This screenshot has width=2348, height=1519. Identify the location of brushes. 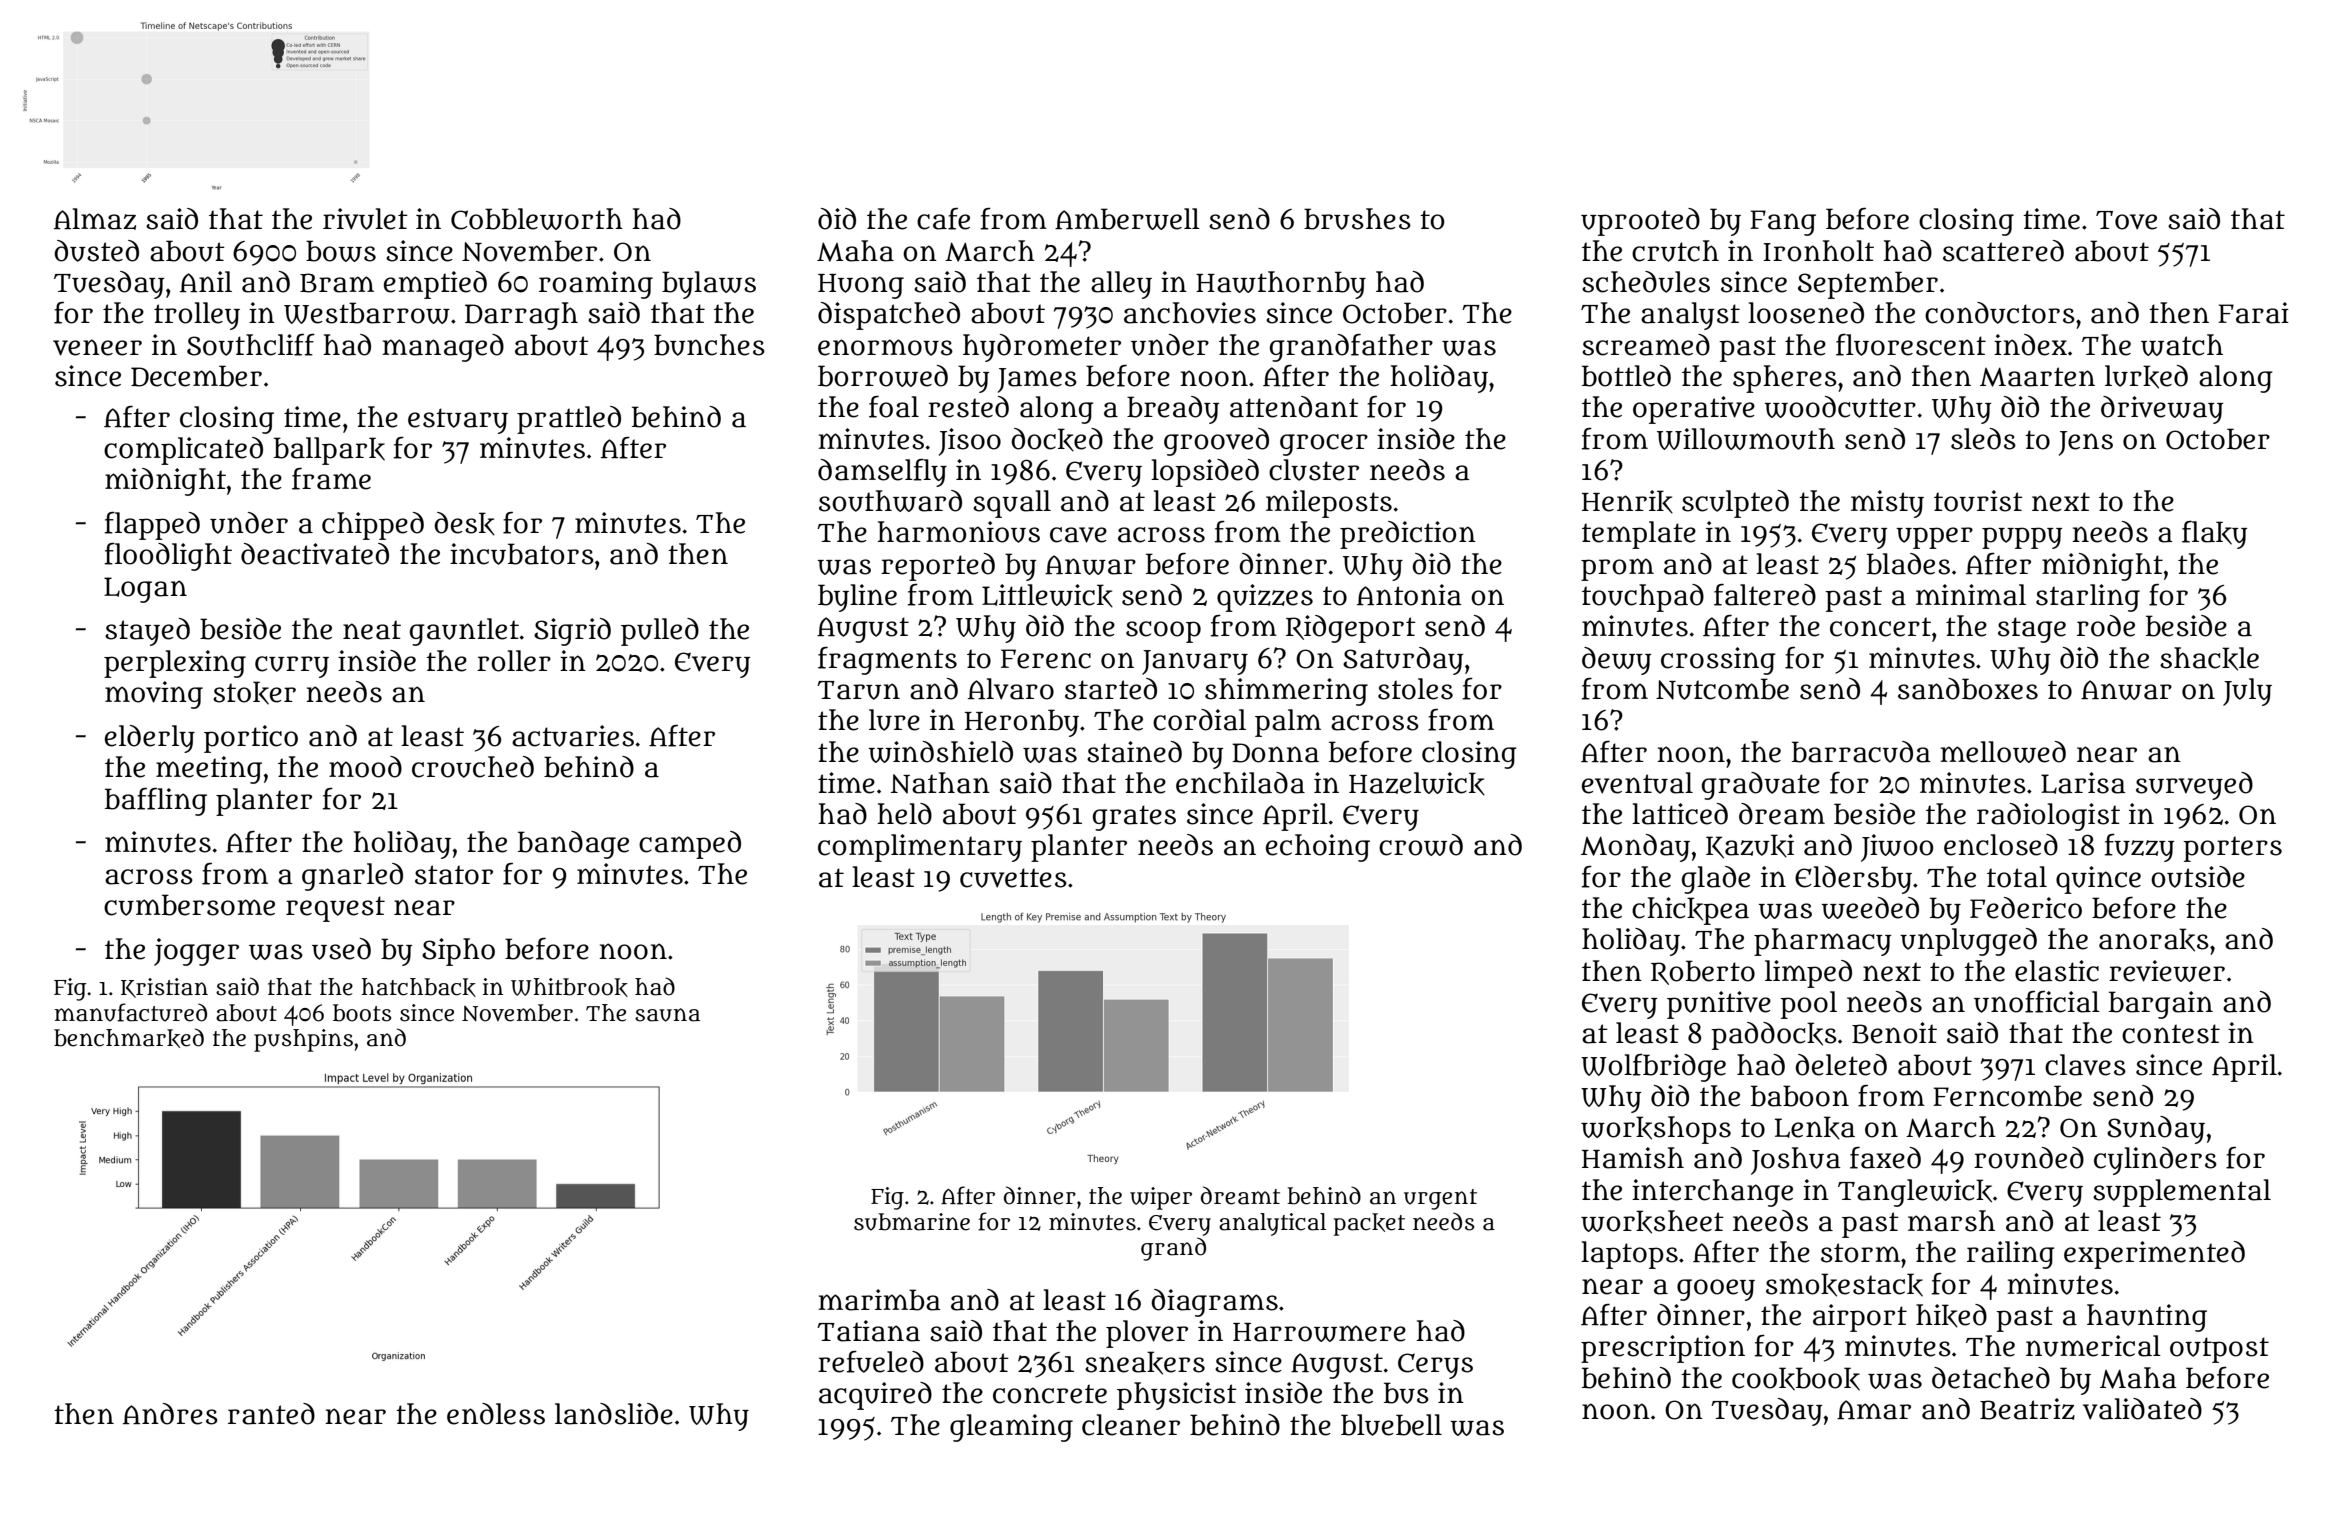
(1357, 219).
